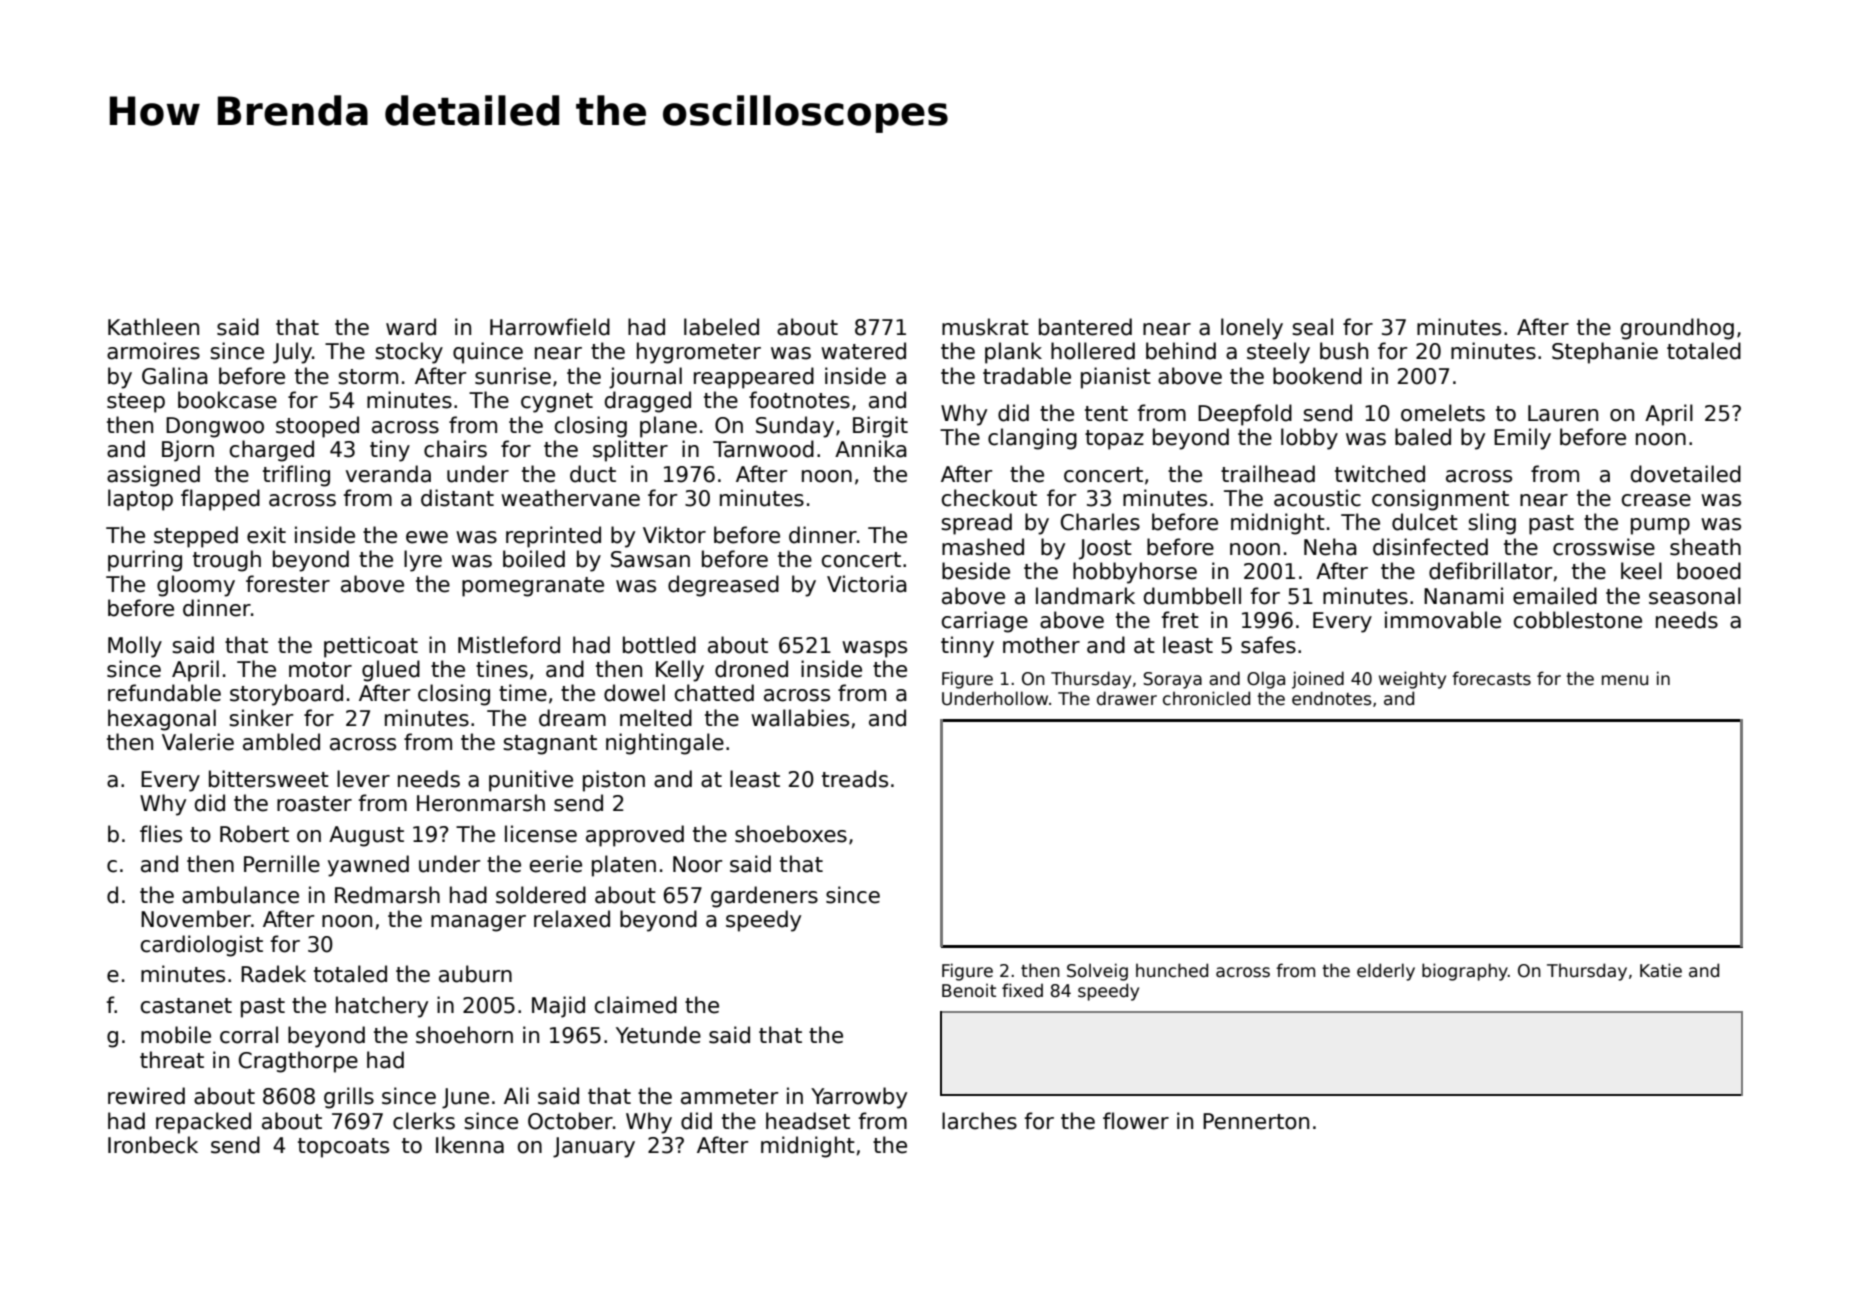  What do you see at coordinates (1318, 680) in the page?
I see `joined` at bounding box center [1318, 680].
